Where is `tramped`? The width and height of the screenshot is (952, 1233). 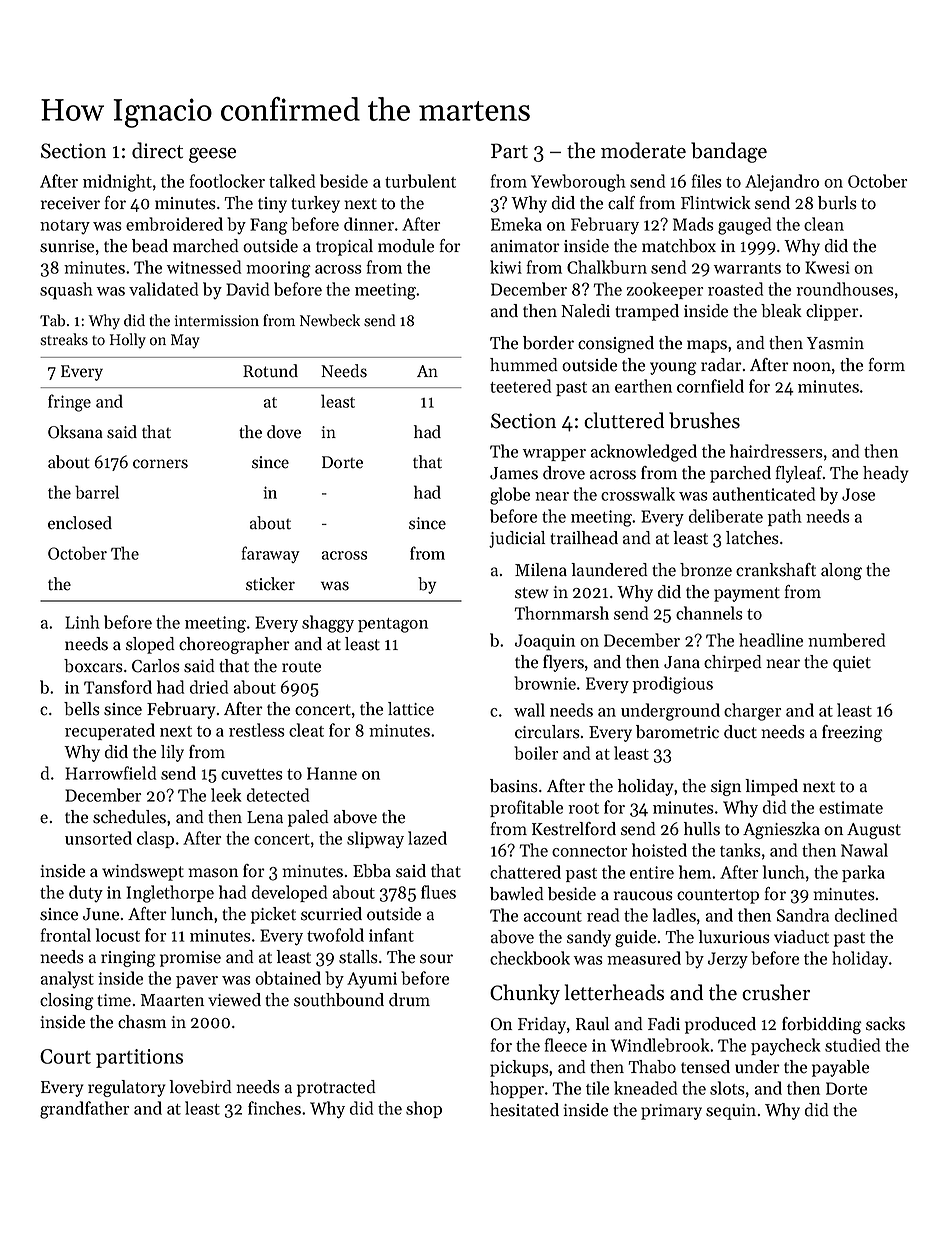 tramped is located at coordinates (647, 312).
